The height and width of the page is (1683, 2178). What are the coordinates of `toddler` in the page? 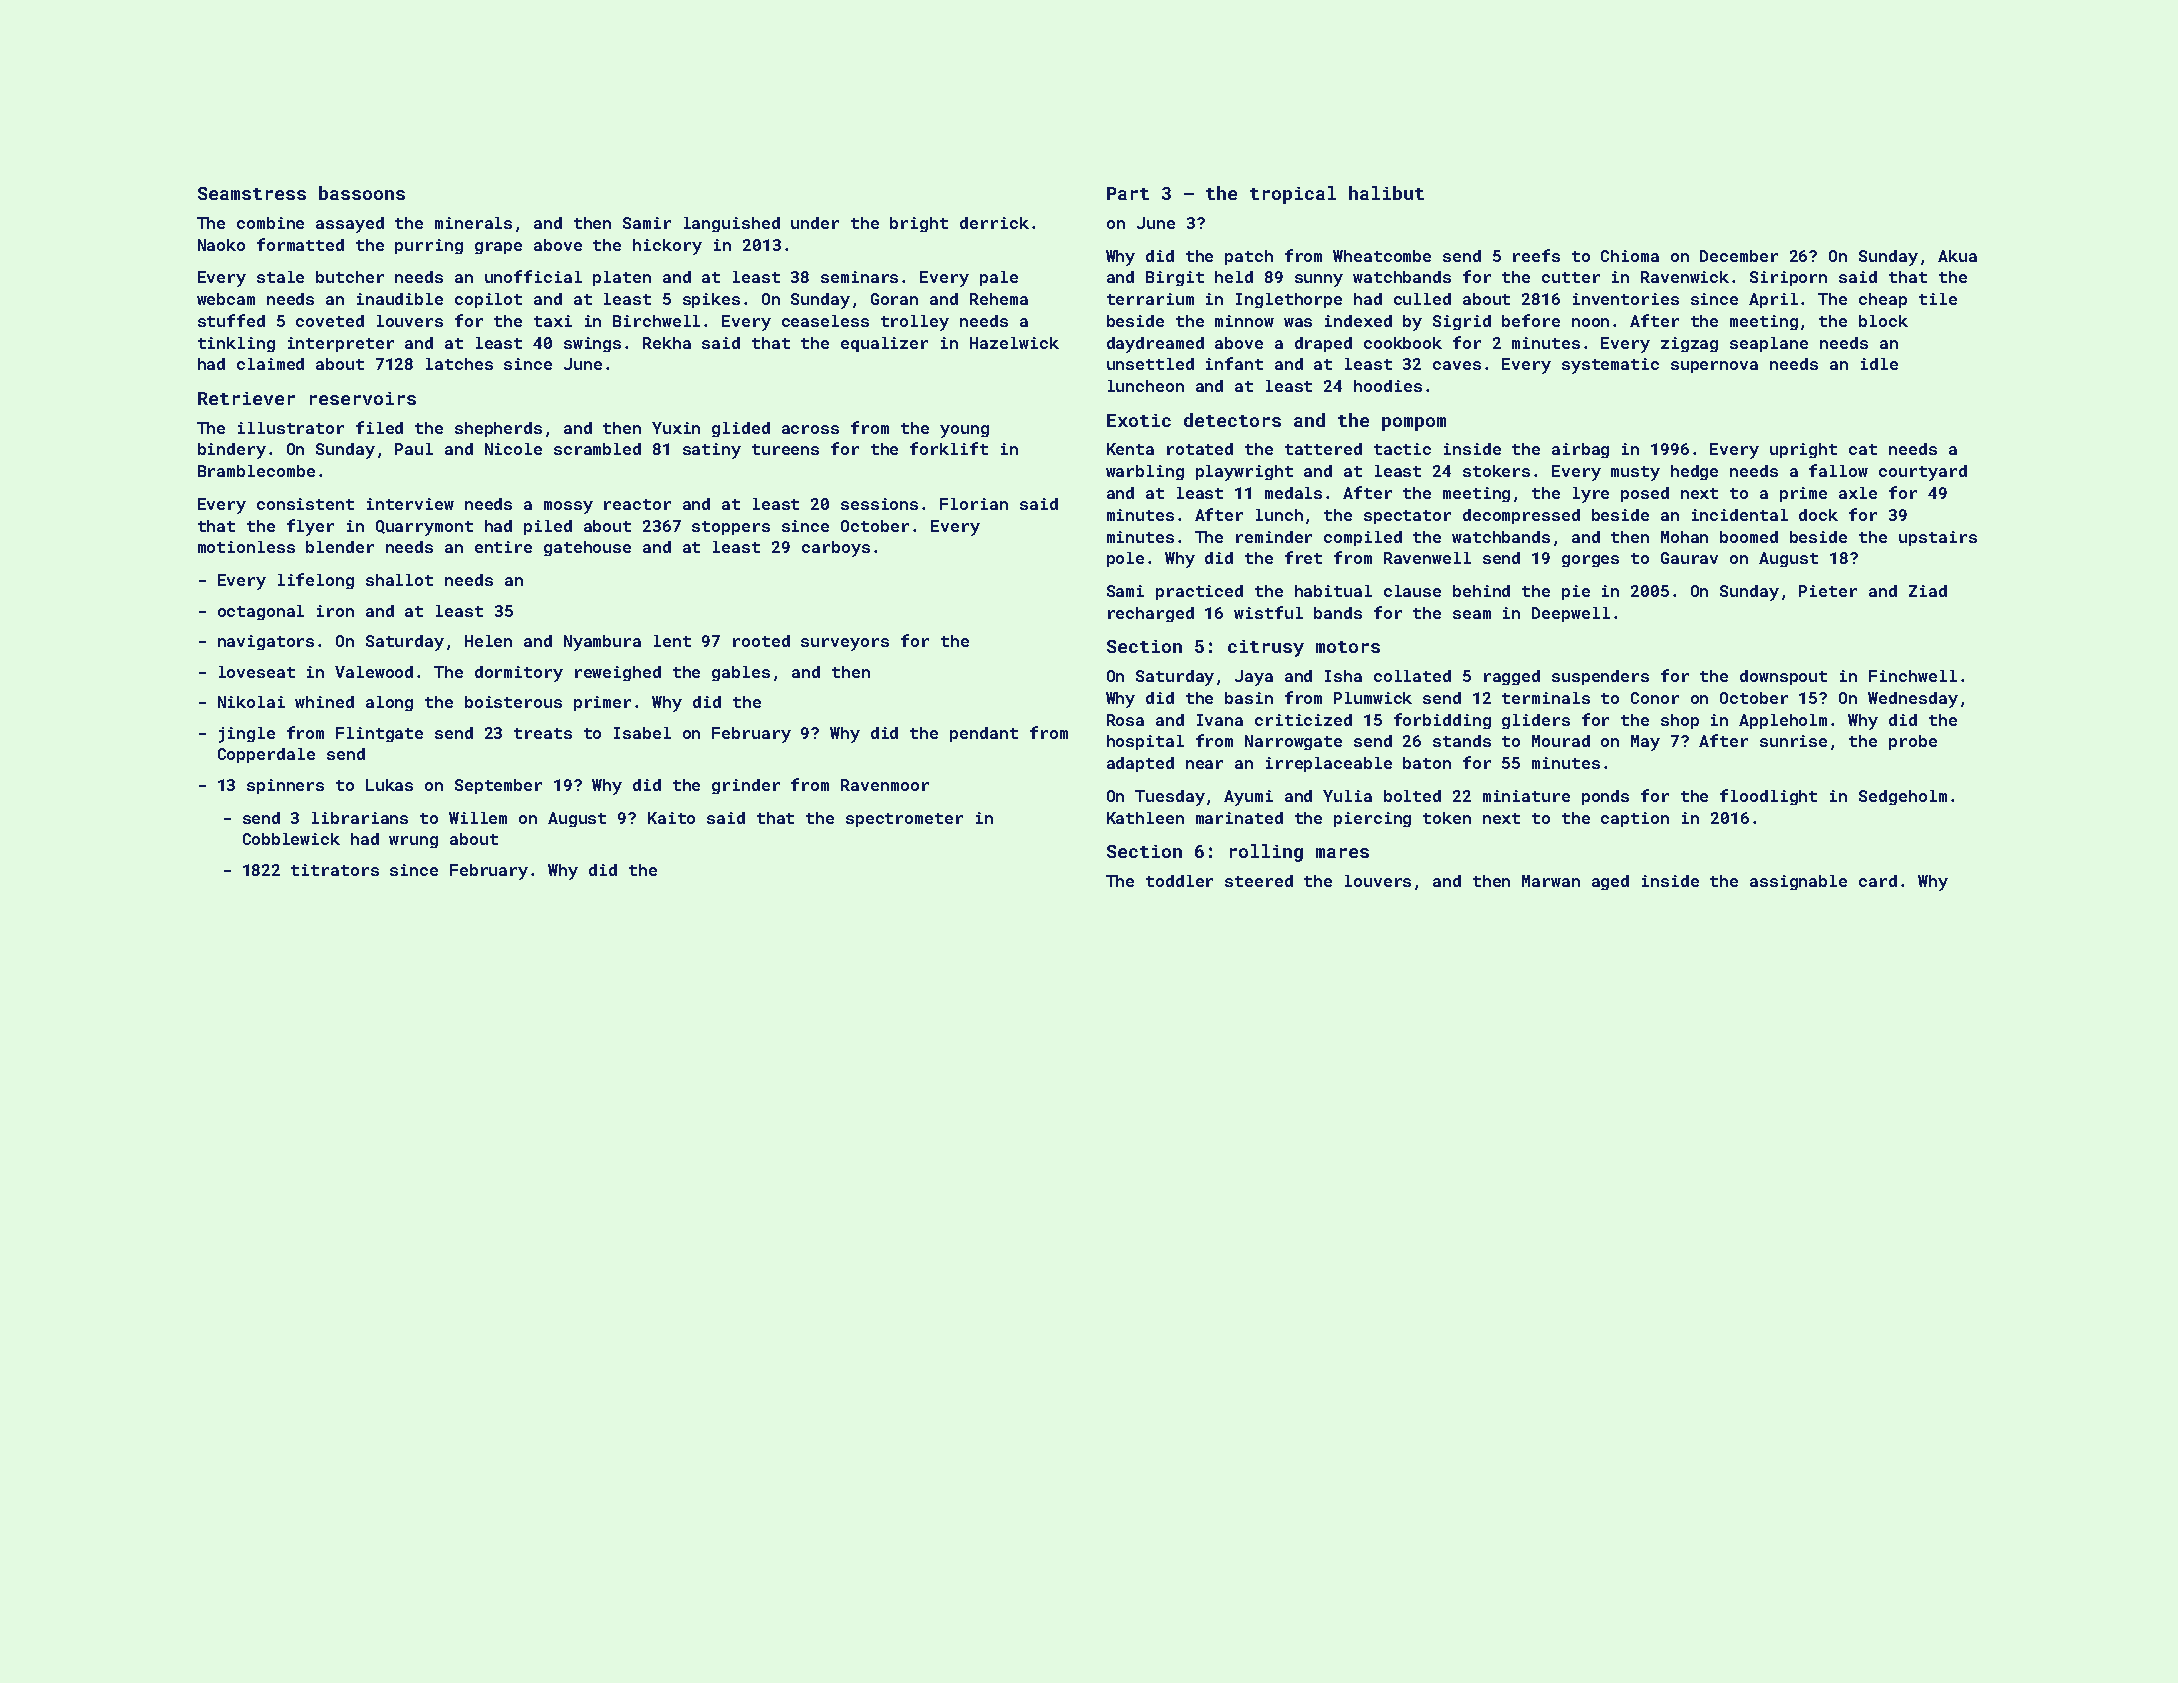 It's located at (1179, 881).
